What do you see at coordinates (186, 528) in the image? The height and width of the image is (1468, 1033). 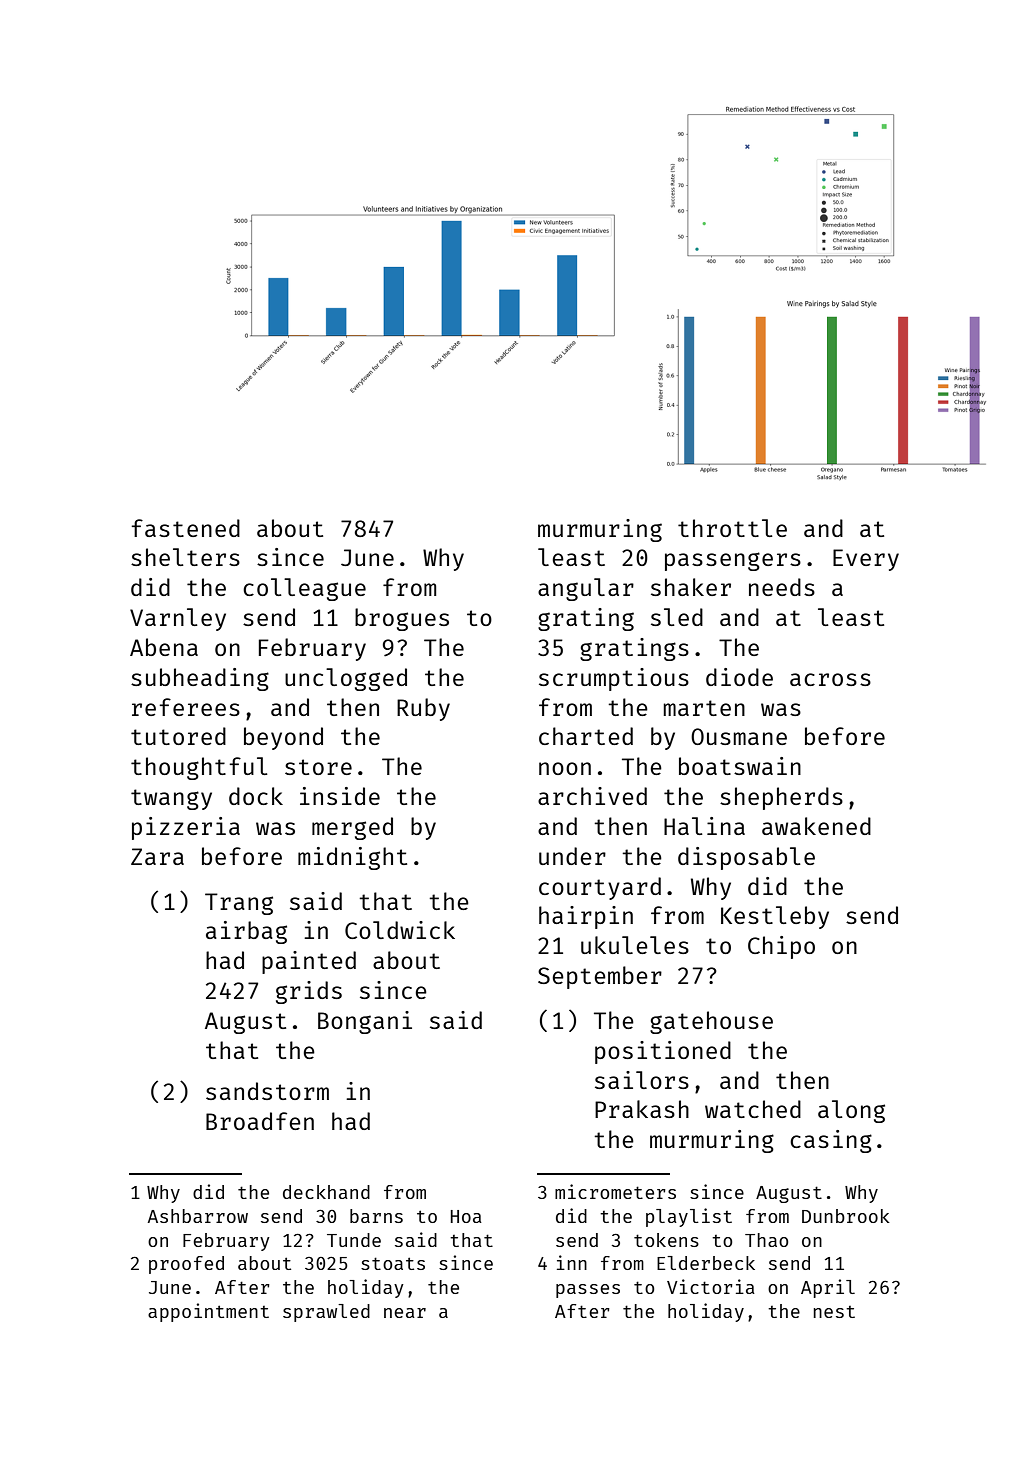 I see `fastened` at bounding box center [186, 528].
